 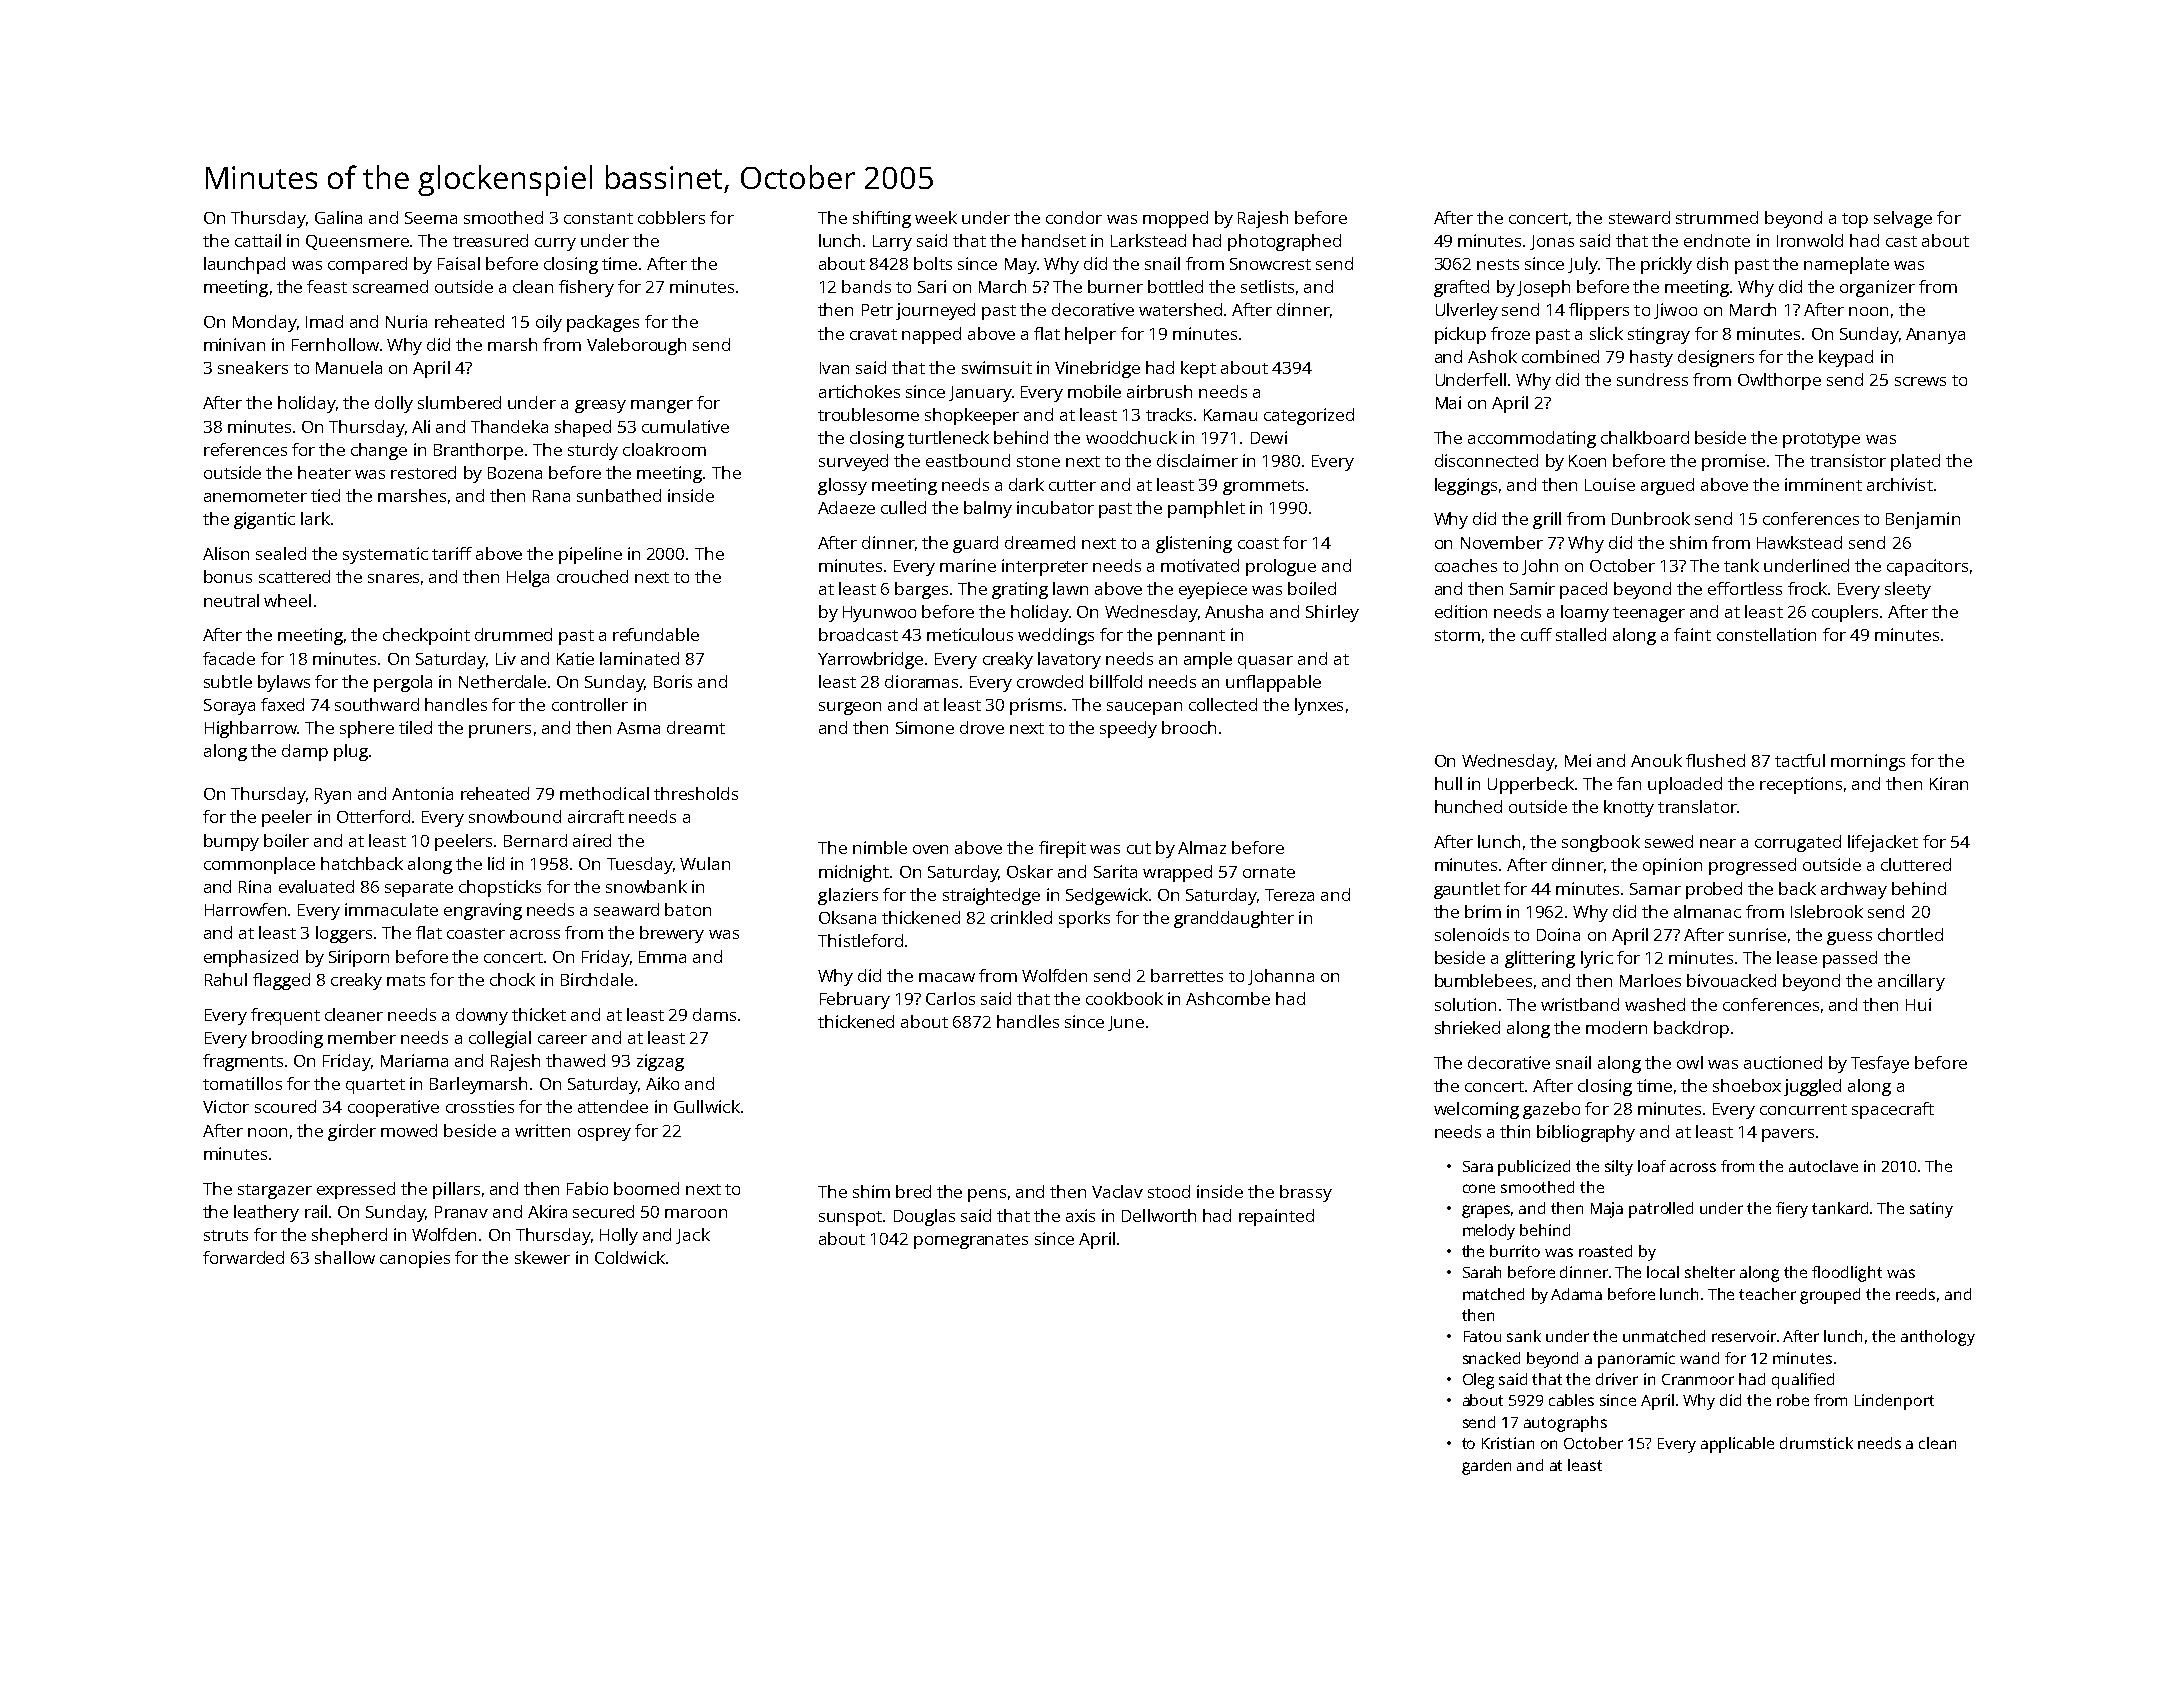 What do you see at coordinates (1510, 333) in the screenshot?
I see `froze` at bounding box center [1510, 333].
